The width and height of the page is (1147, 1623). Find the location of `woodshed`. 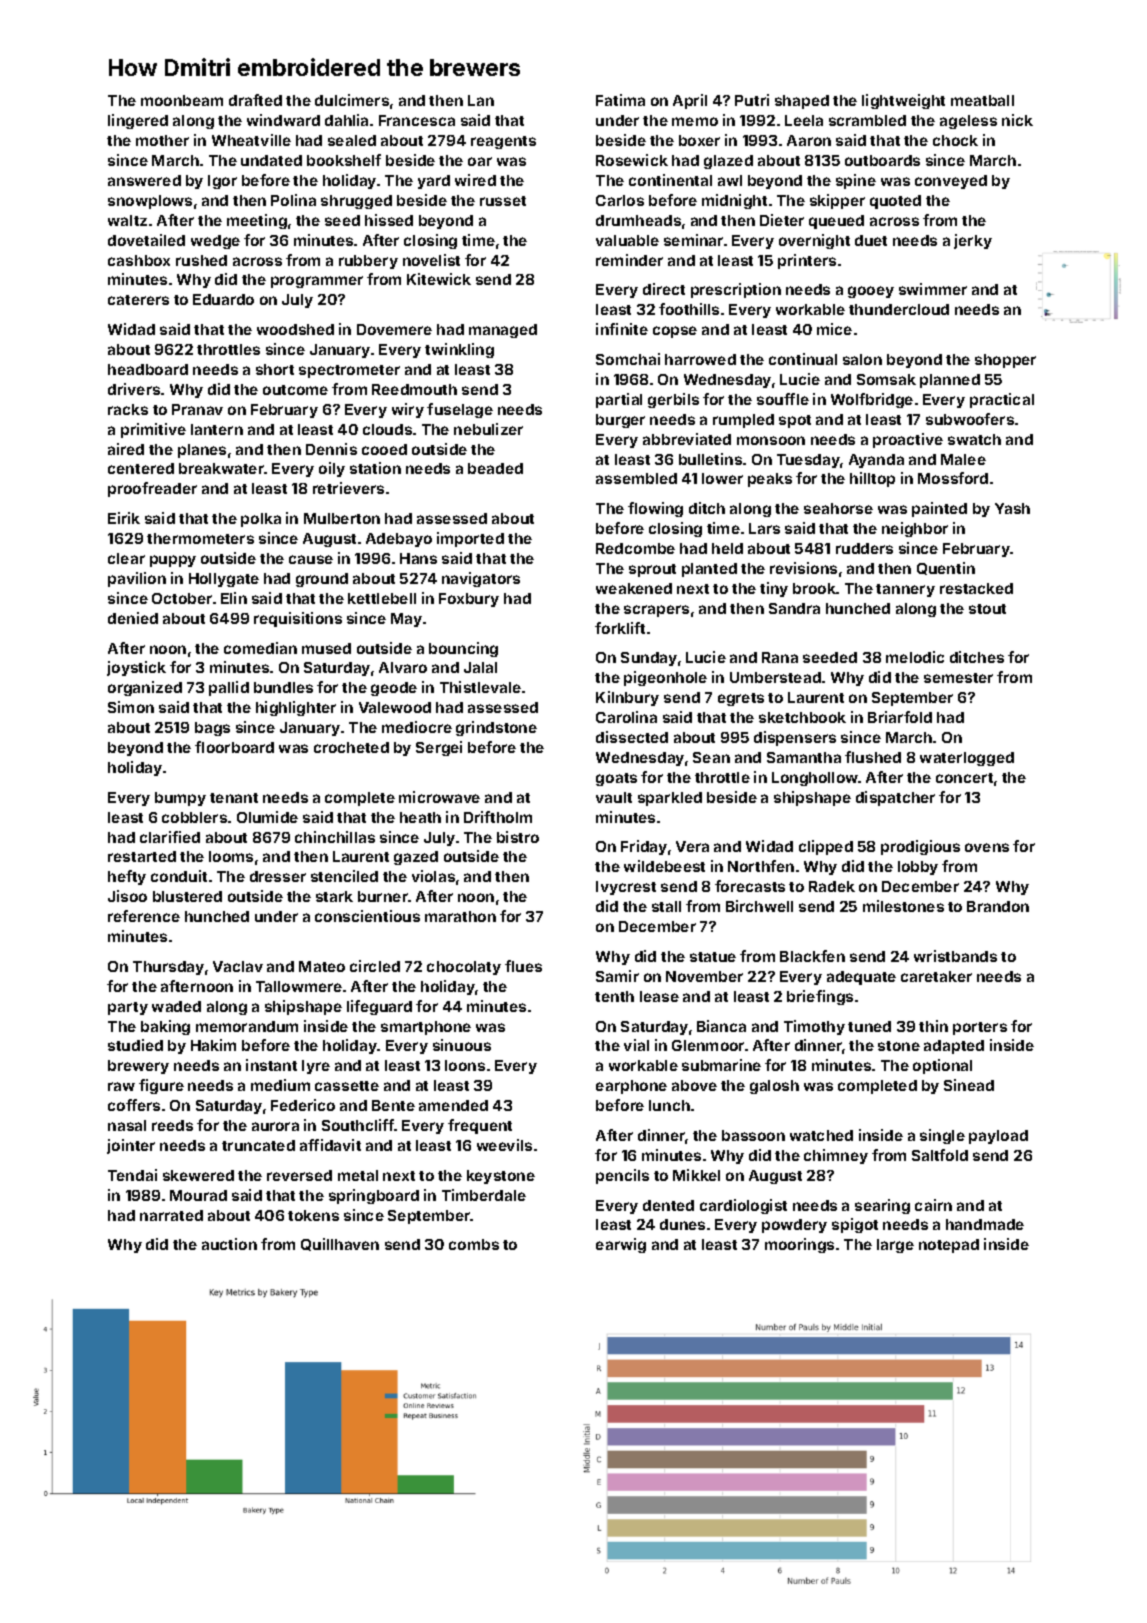

woodshed is located at coordinates (295, 329).
